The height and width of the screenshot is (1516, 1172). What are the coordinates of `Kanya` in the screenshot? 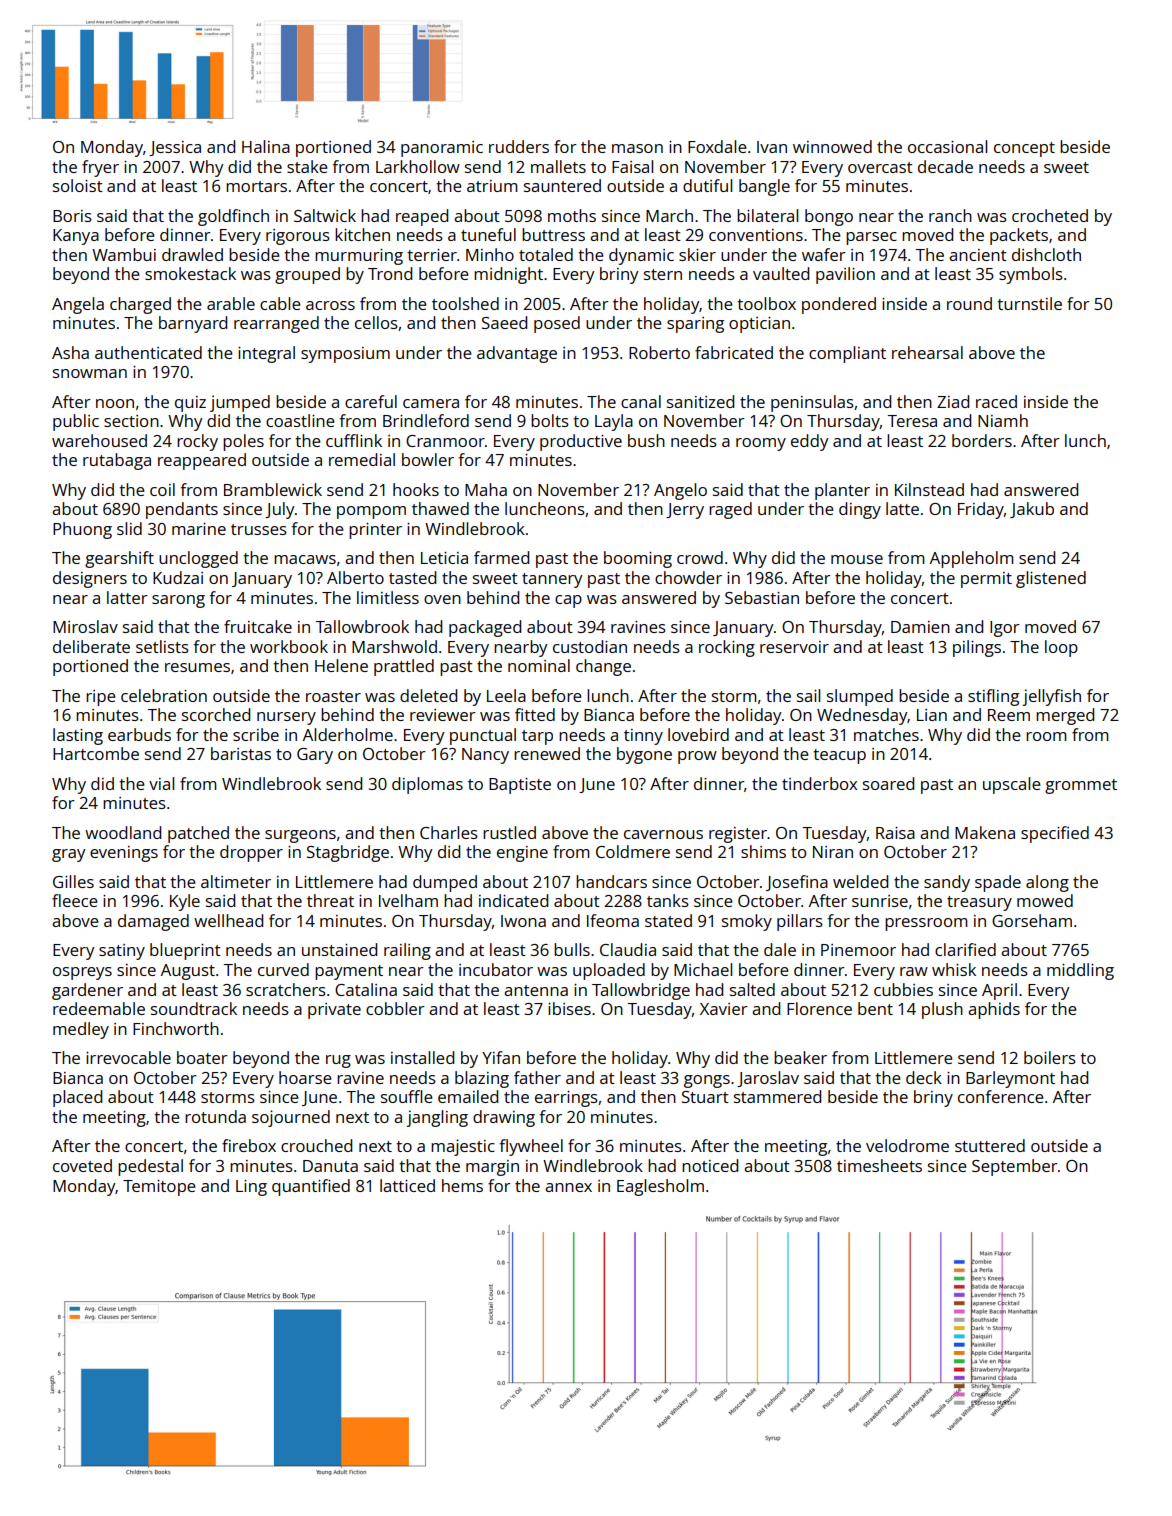 It's located at (76, 237).
